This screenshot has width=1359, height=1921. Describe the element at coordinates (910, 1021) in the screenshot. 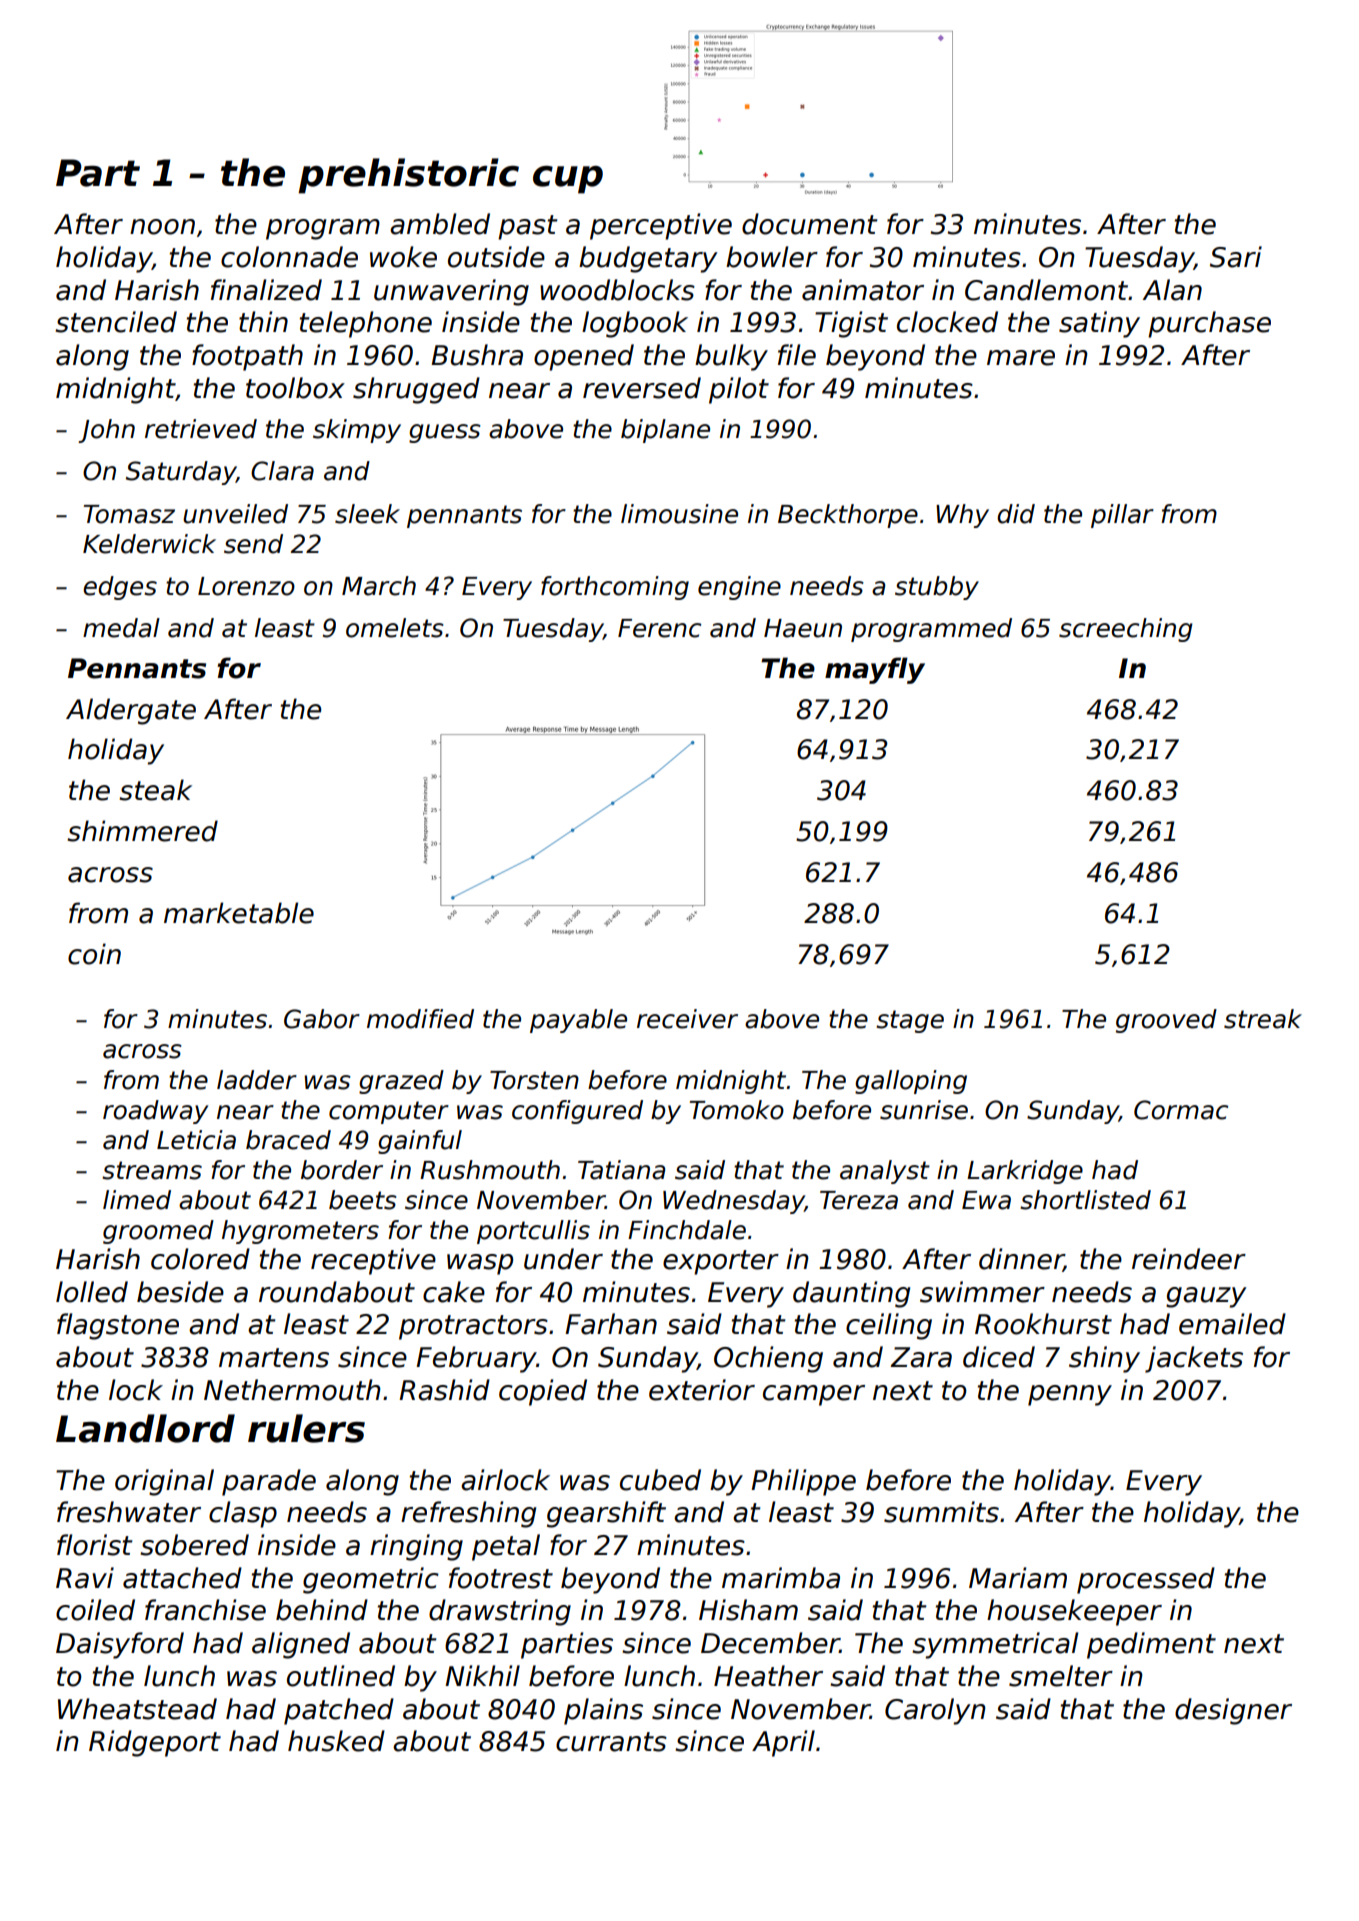

I see `stage` at that location.
